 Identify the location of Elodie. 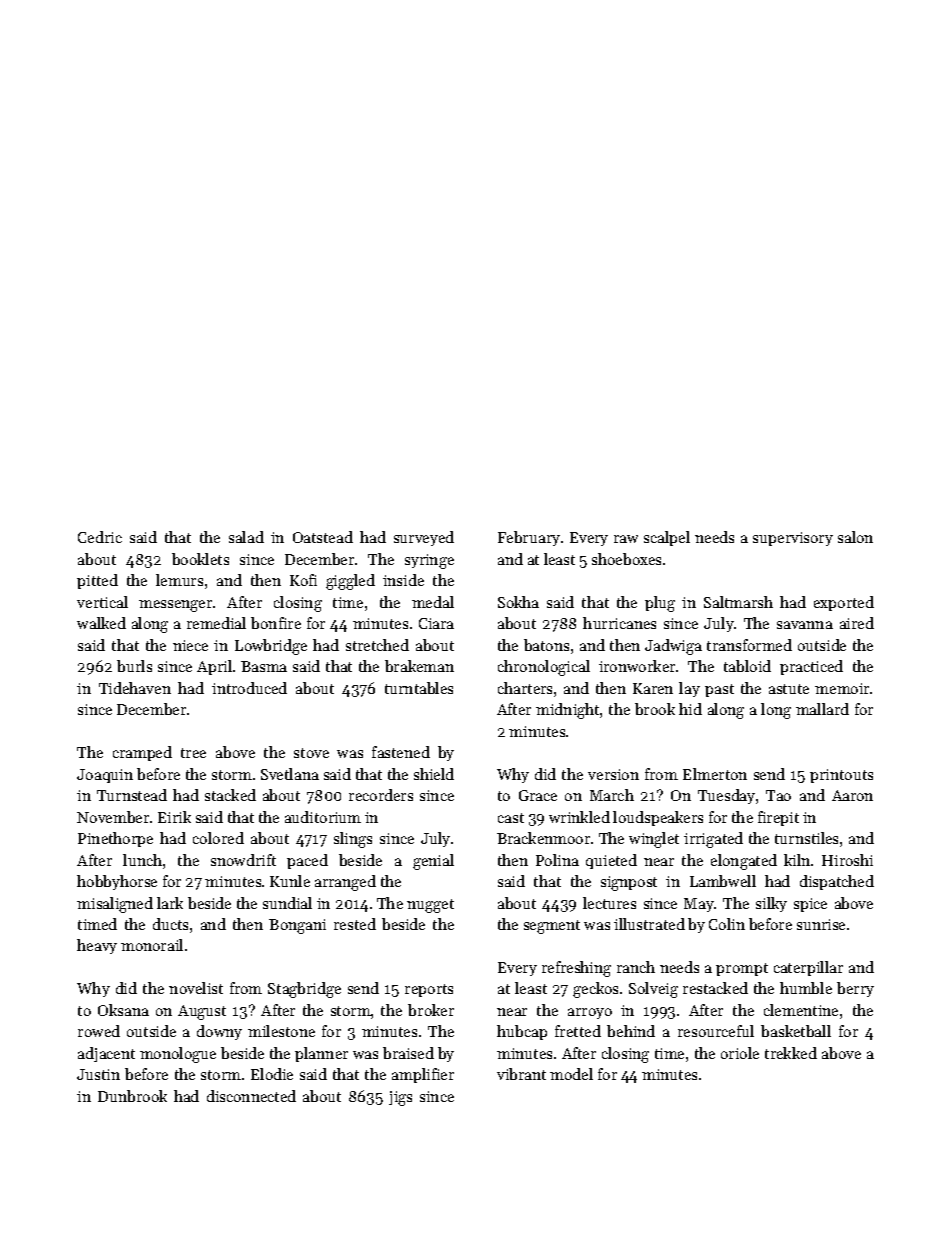
(272, 1074).
